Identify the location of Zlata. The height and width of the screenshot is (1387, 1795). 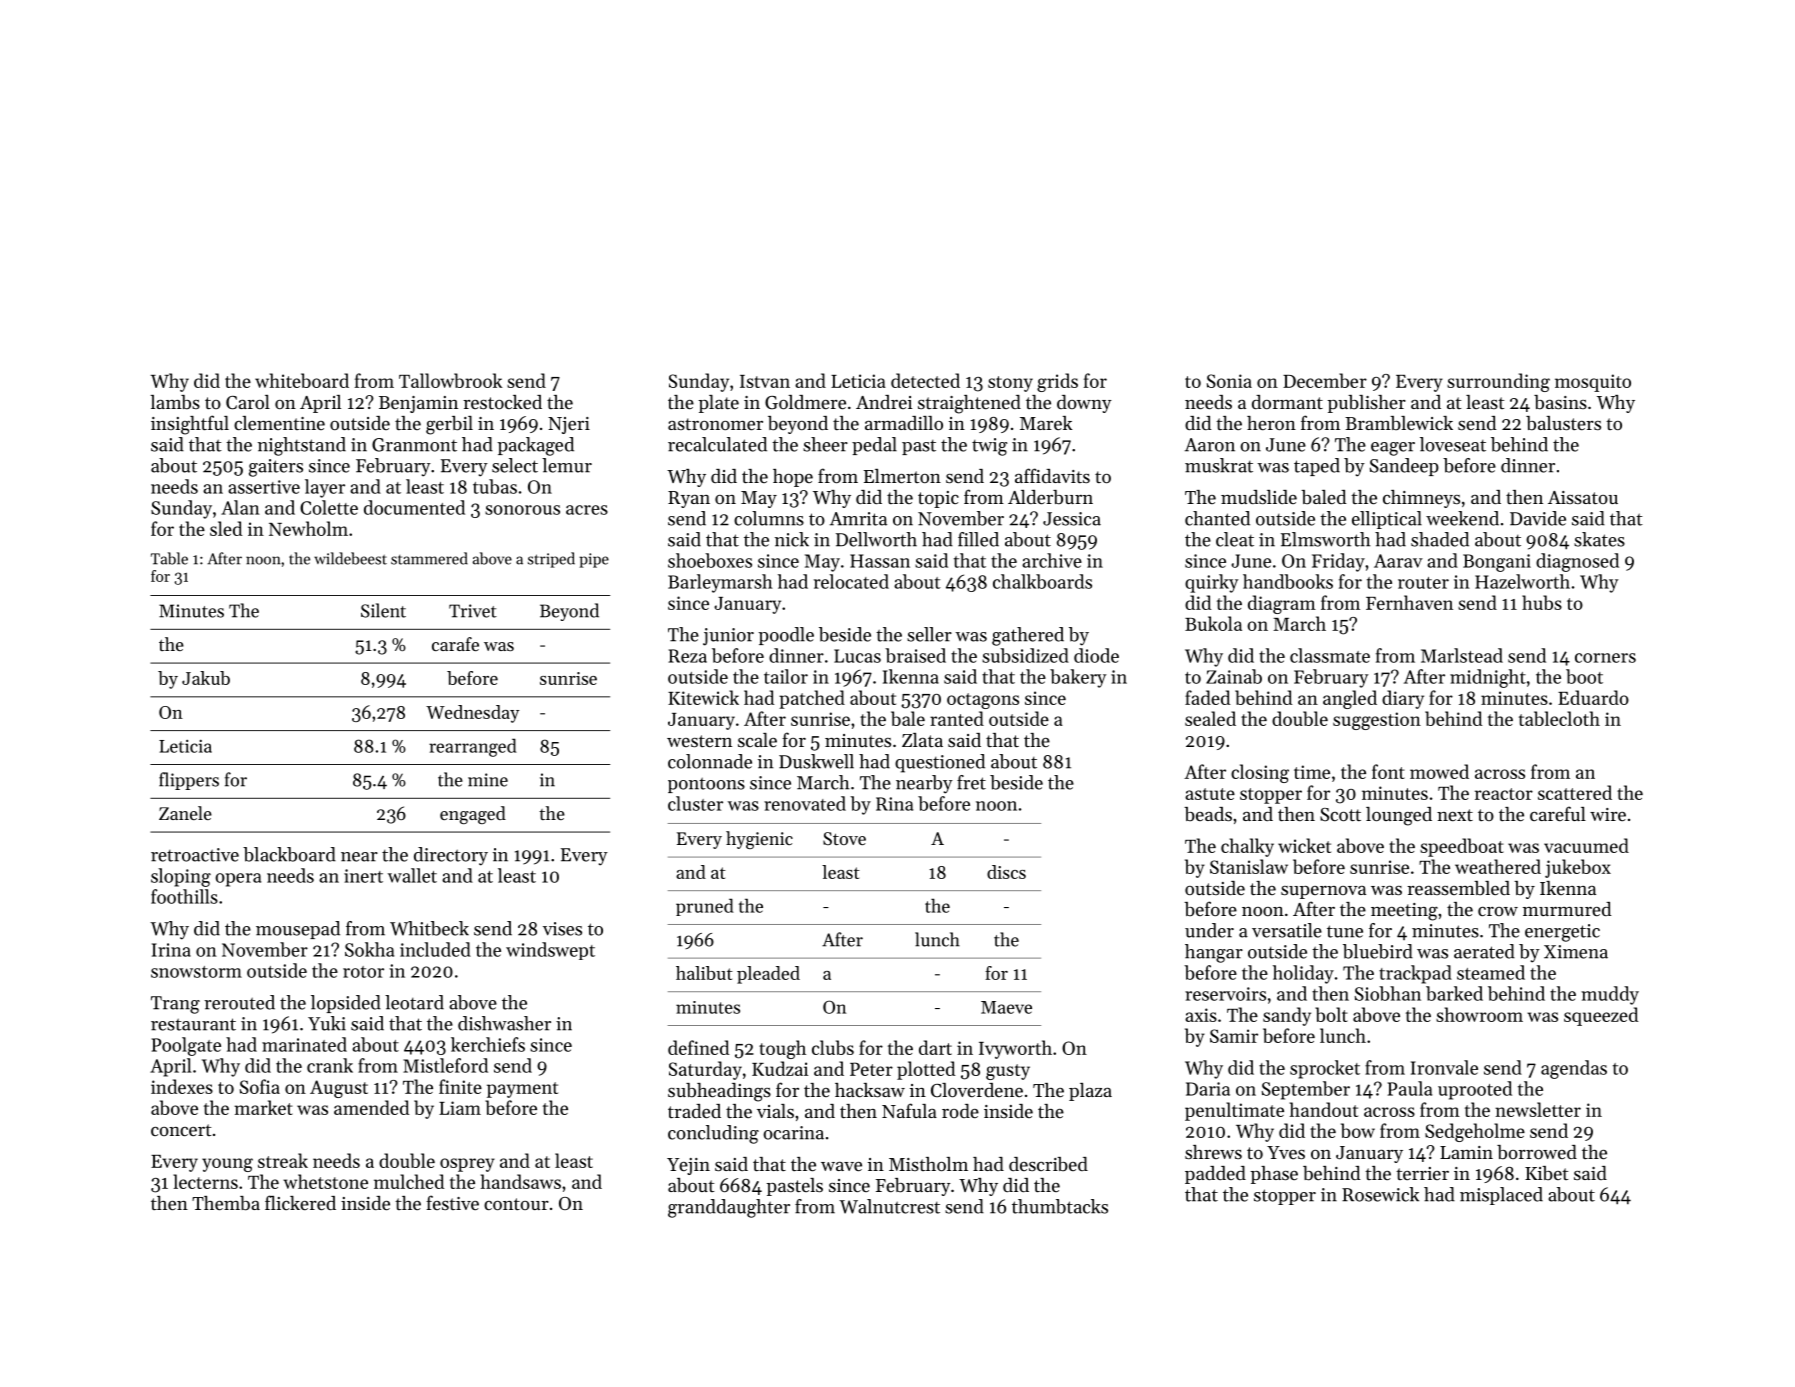
(922, 740).
